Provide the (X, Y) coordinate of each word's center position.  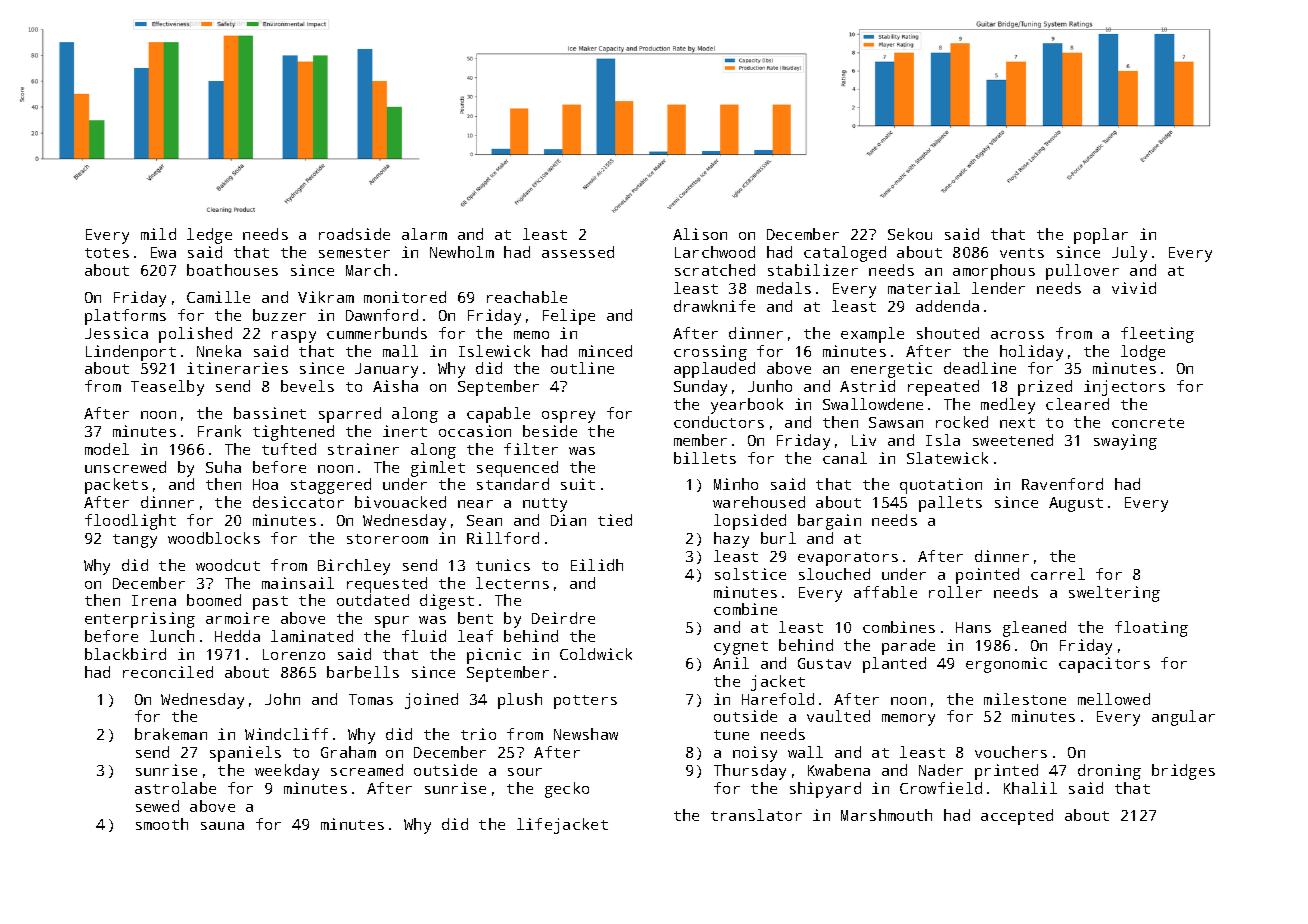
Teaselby (167, 388)
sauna (222, 826)
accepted (1017, 817)
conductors (719, 422)
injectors (1124, 388)
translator (756, 815)
